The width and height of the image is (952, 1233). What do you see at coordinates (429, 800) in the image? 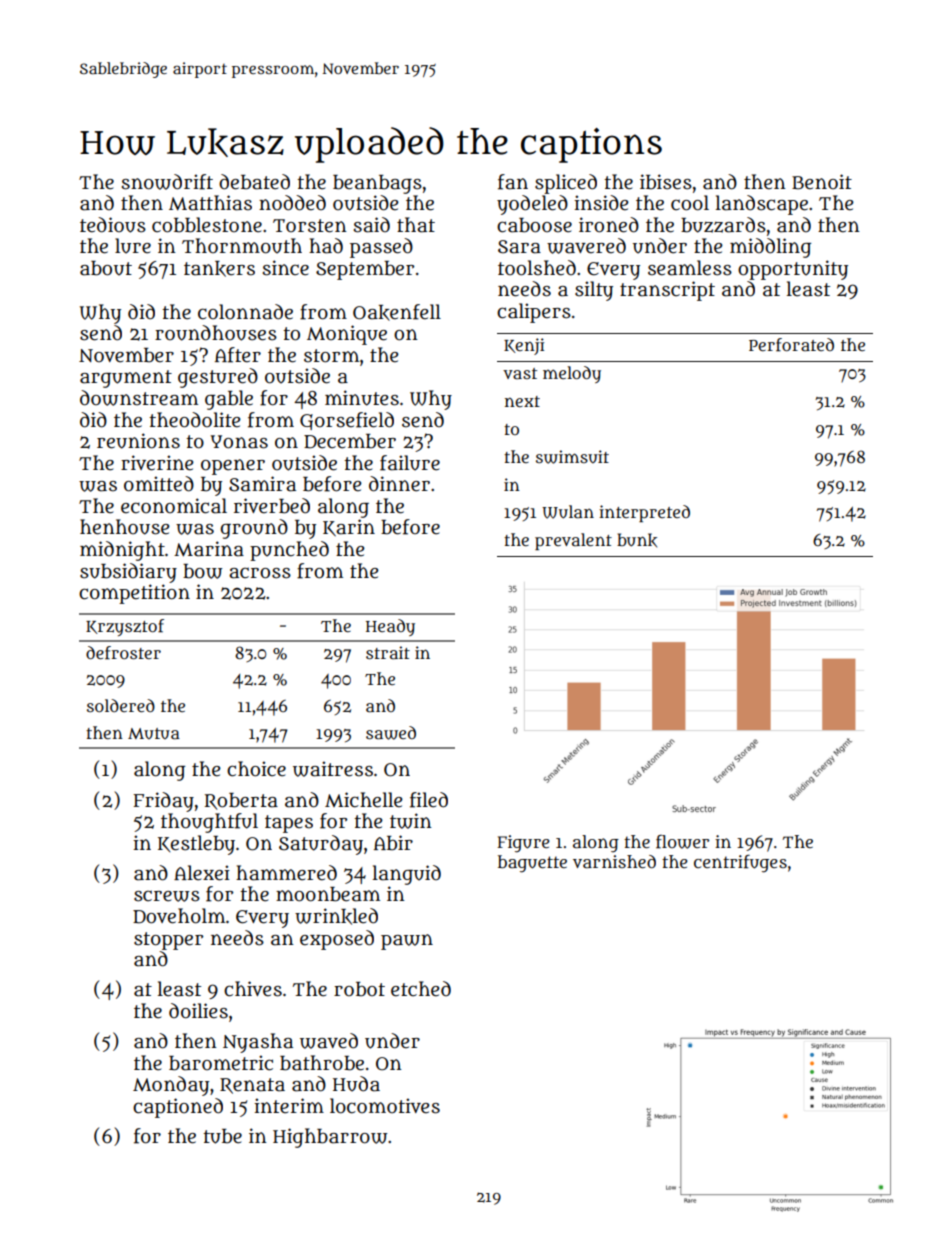
I see `filed` at bounding box center [429, 800].
